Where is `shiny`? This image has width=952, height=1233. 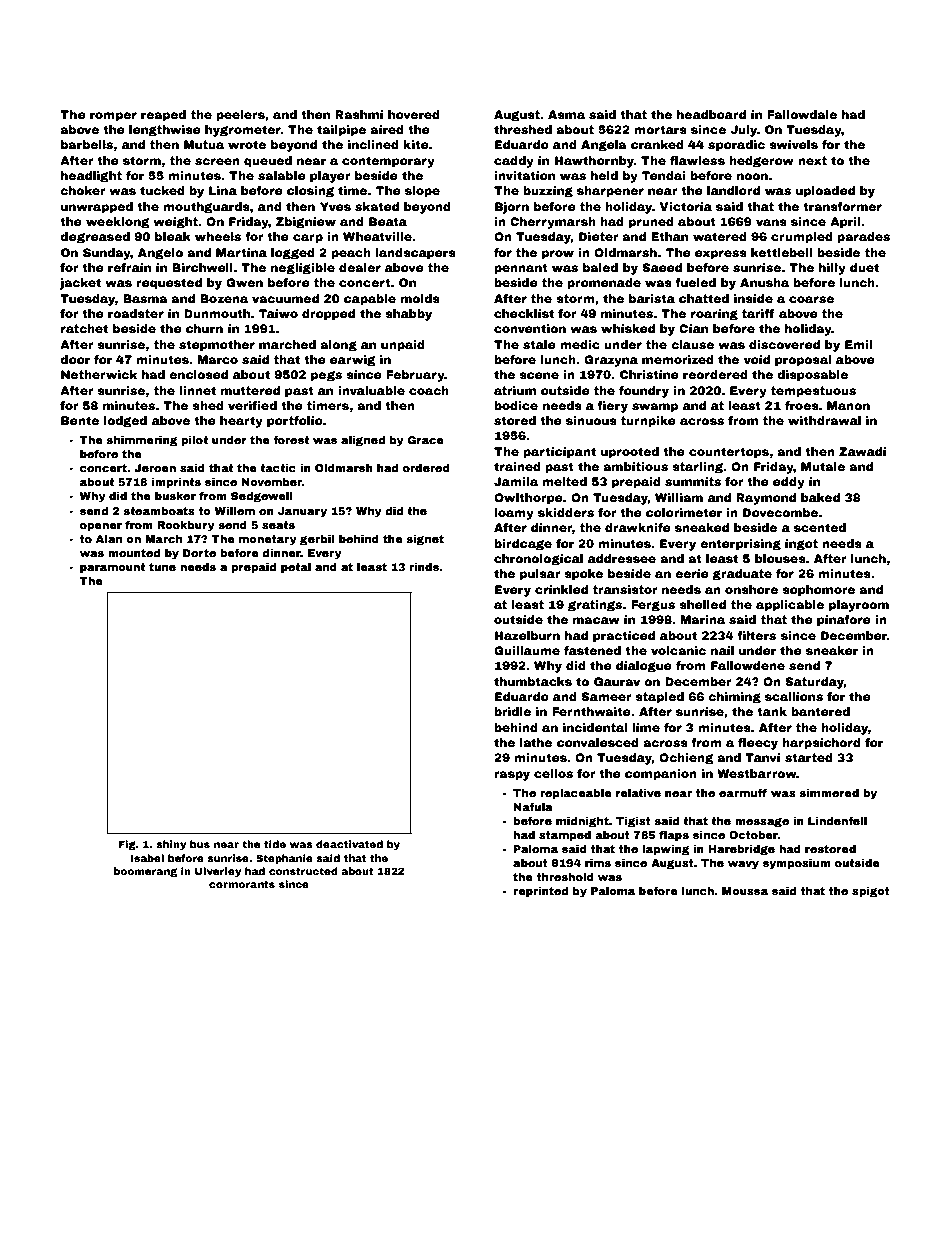 shiny is located at coordinates (171, 845).
